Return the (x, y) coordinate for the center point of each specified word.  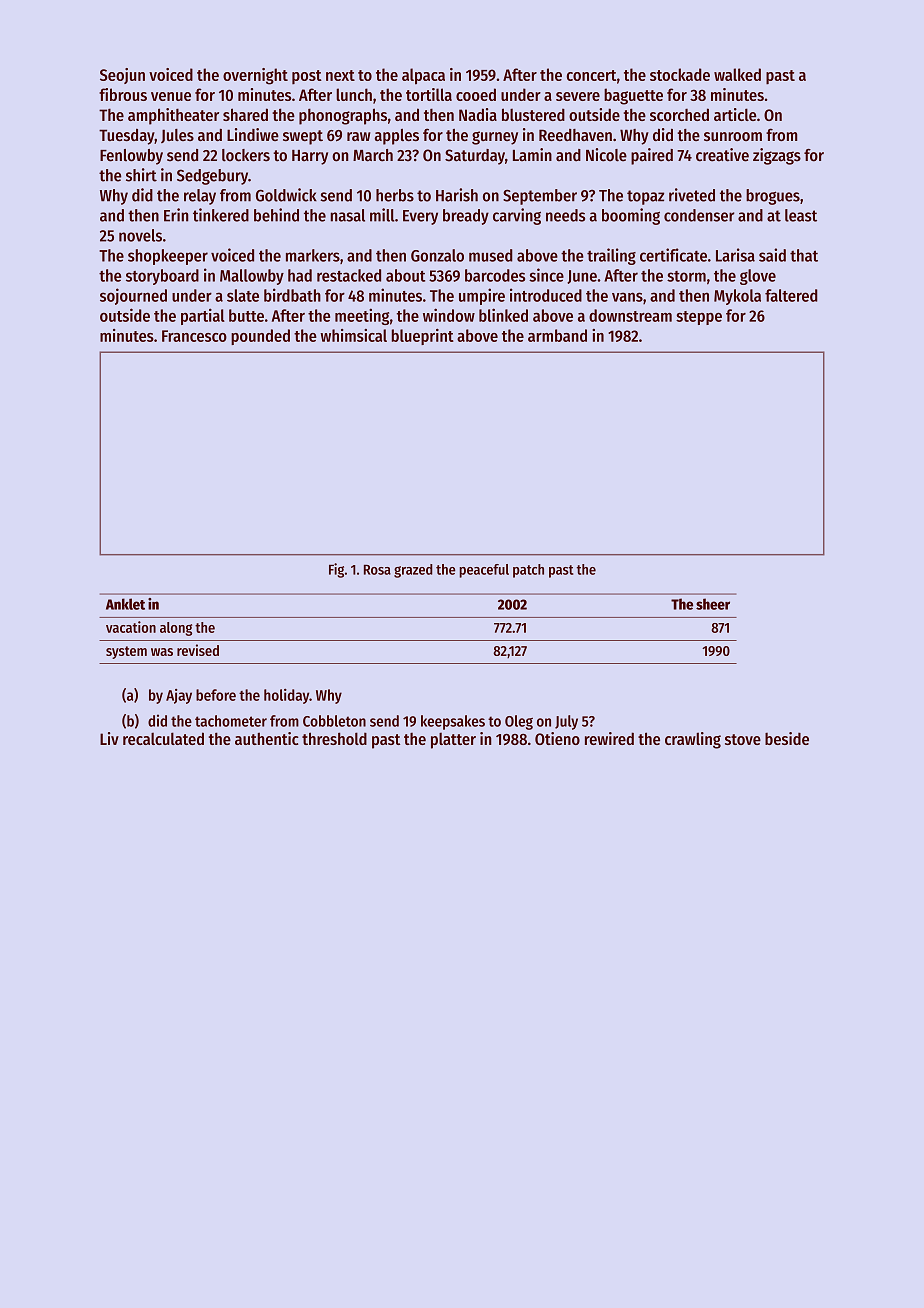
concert (591, 75)
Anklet (125, 604)
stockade (680, 74)
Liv (109, 738)
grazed (413, 571)
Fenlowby (131, 157)
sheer (713, 604)
